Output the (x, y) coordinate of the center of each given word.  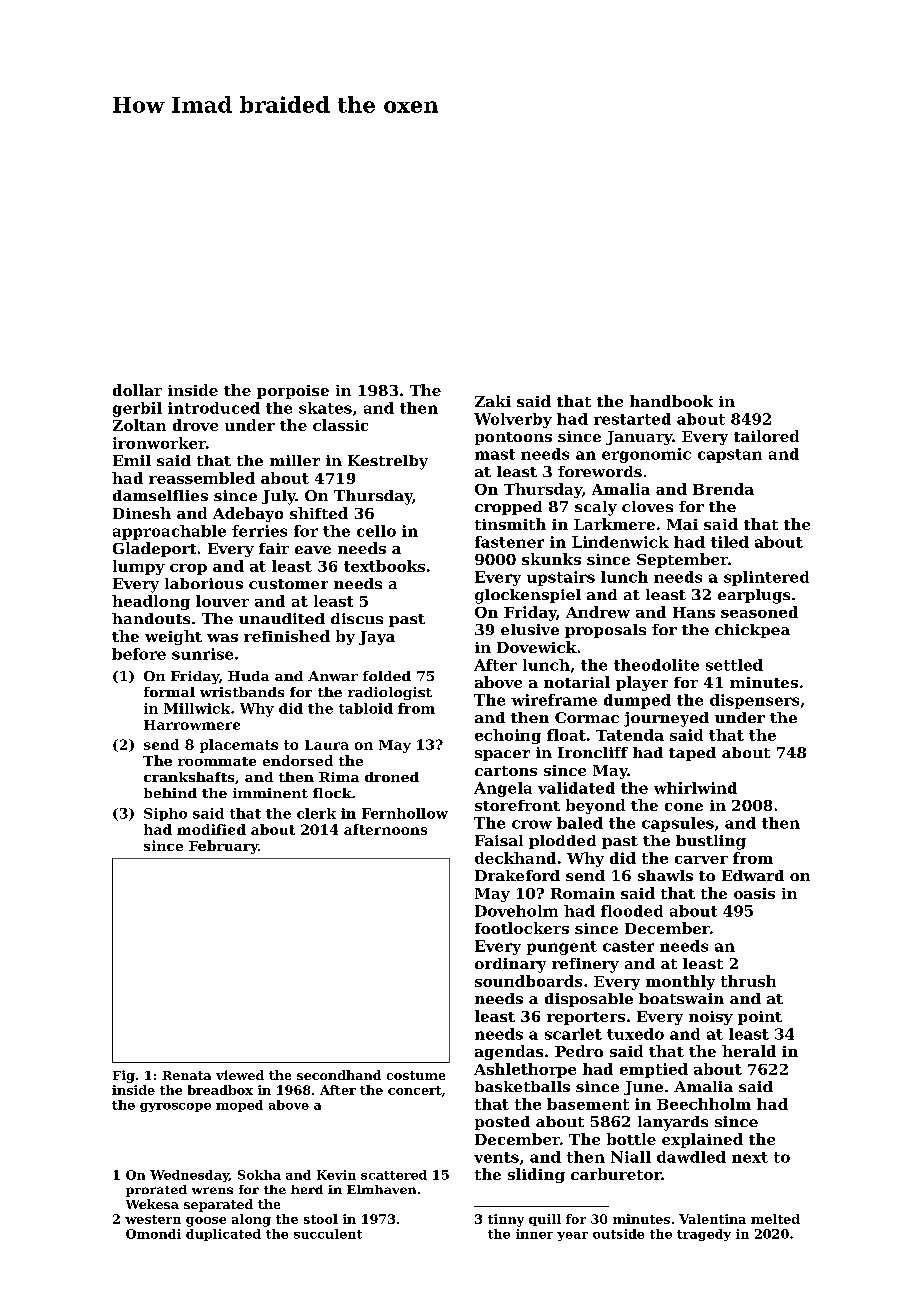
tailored (766, 436)
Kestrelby (388, 462)
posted (502, 1123)
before (139, 654)
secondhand (339, 1075)
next (750, 1157)
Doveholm (516, 911)
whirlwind (695, 788)
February (223, 847)
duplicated (223, 1235)
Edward (753, 875)
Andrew (598, 612)
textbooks (384, 566)
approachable (169, 532)
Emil (132, 460)
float (566, 735)
